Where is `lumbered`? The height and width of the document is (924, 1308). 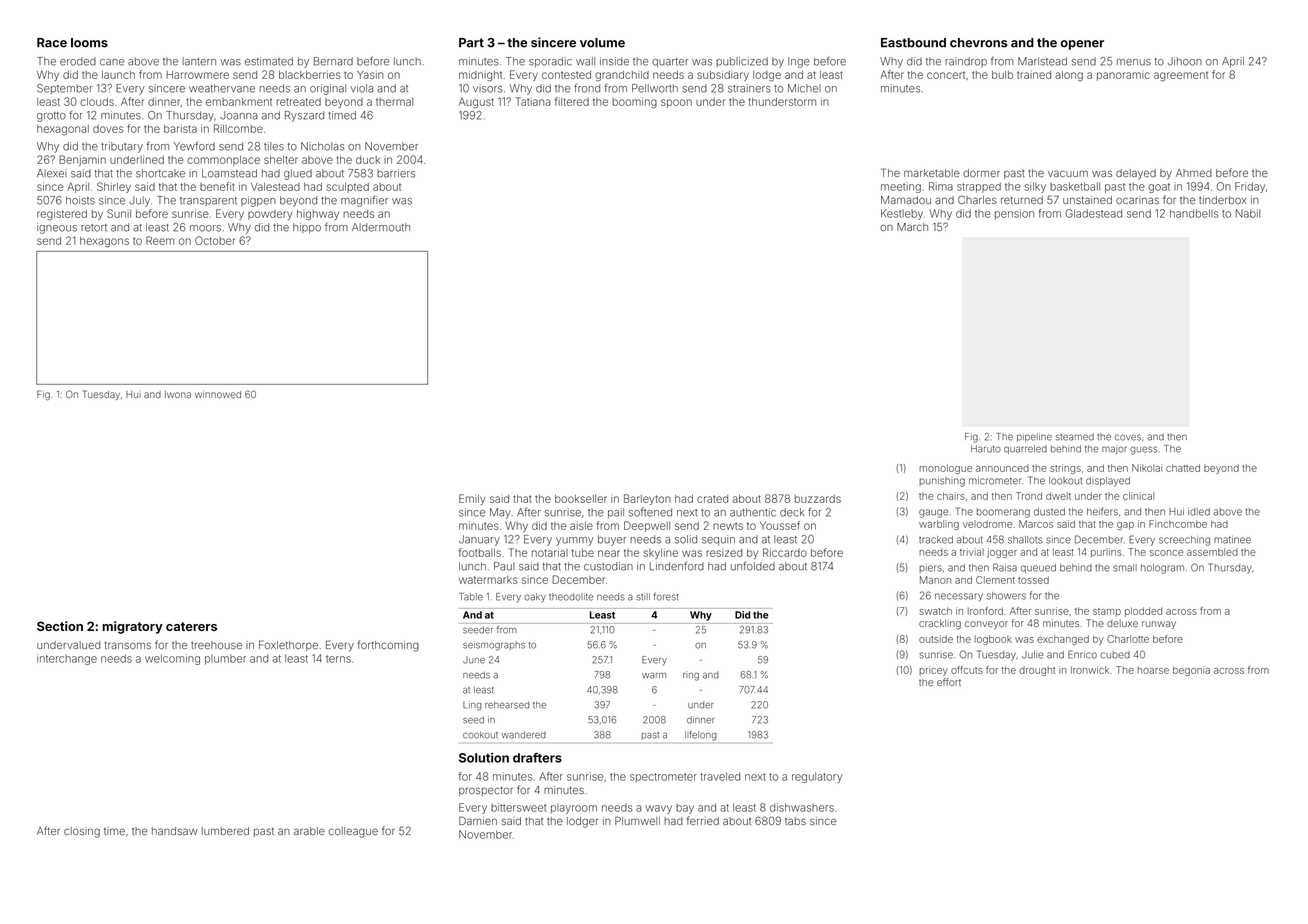 lumbered is located at coordinates (225, 831).
